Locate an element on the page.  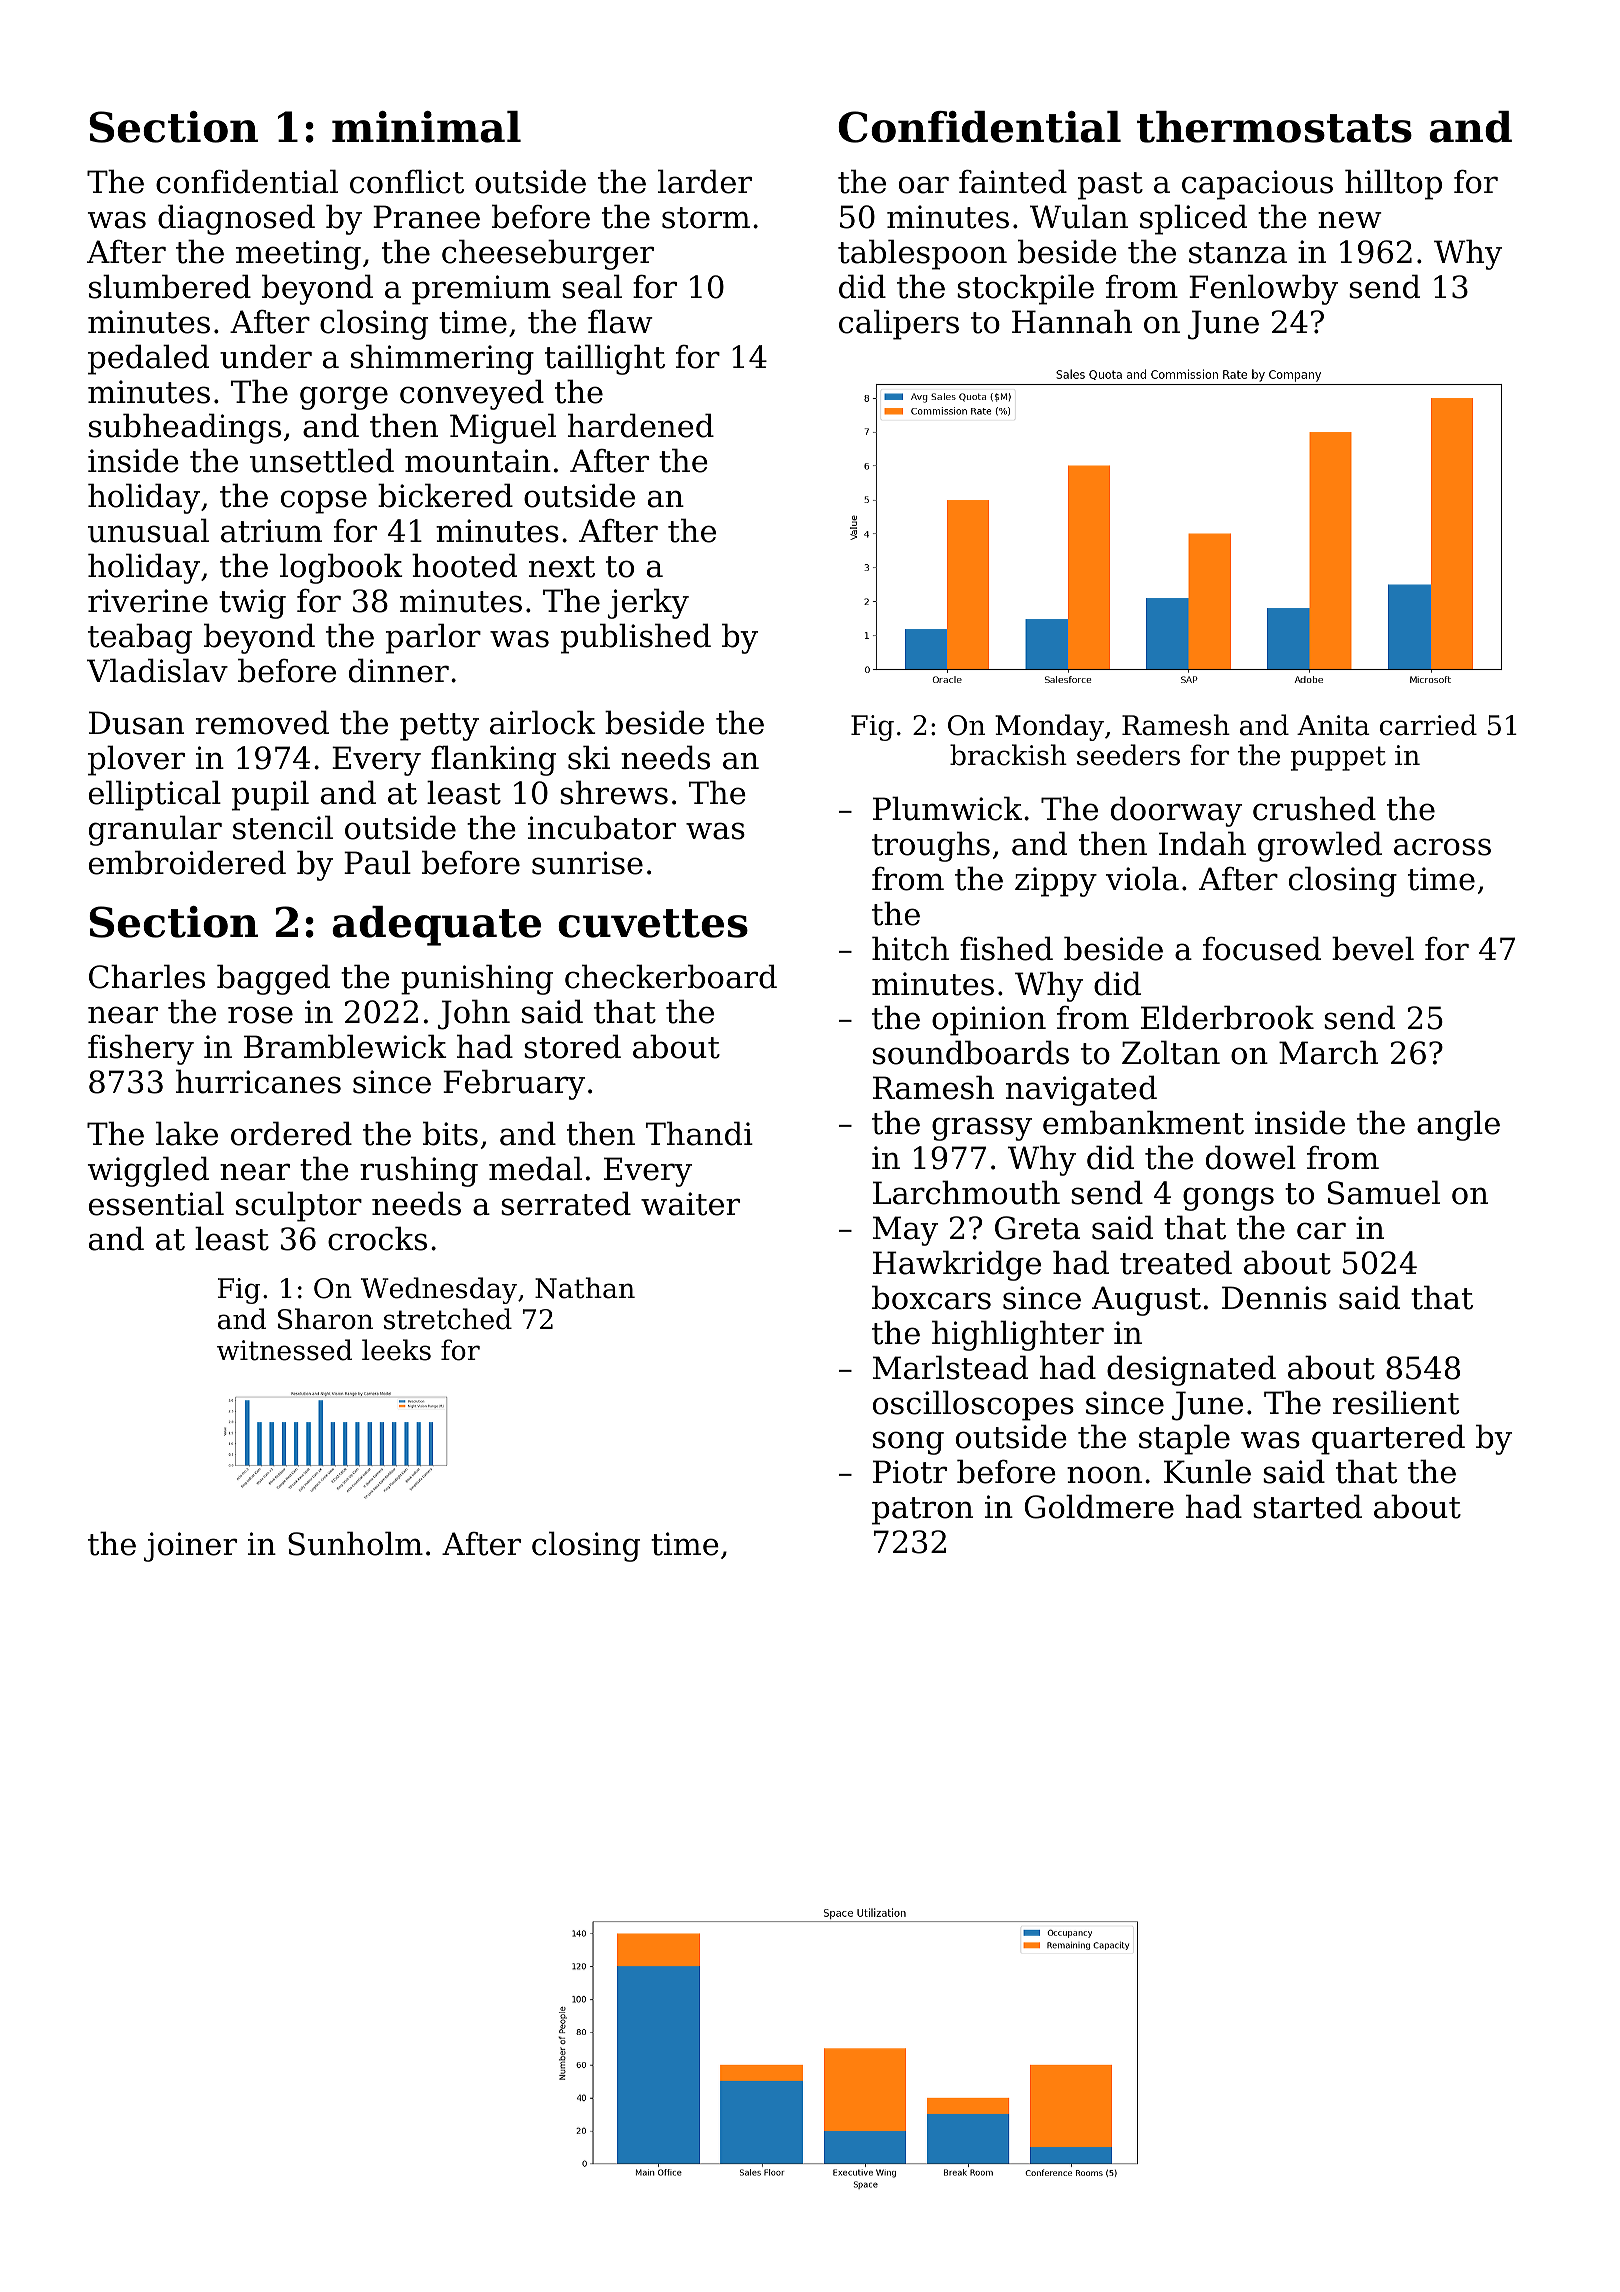
Plumwick is located at coordinates (947, 808).
